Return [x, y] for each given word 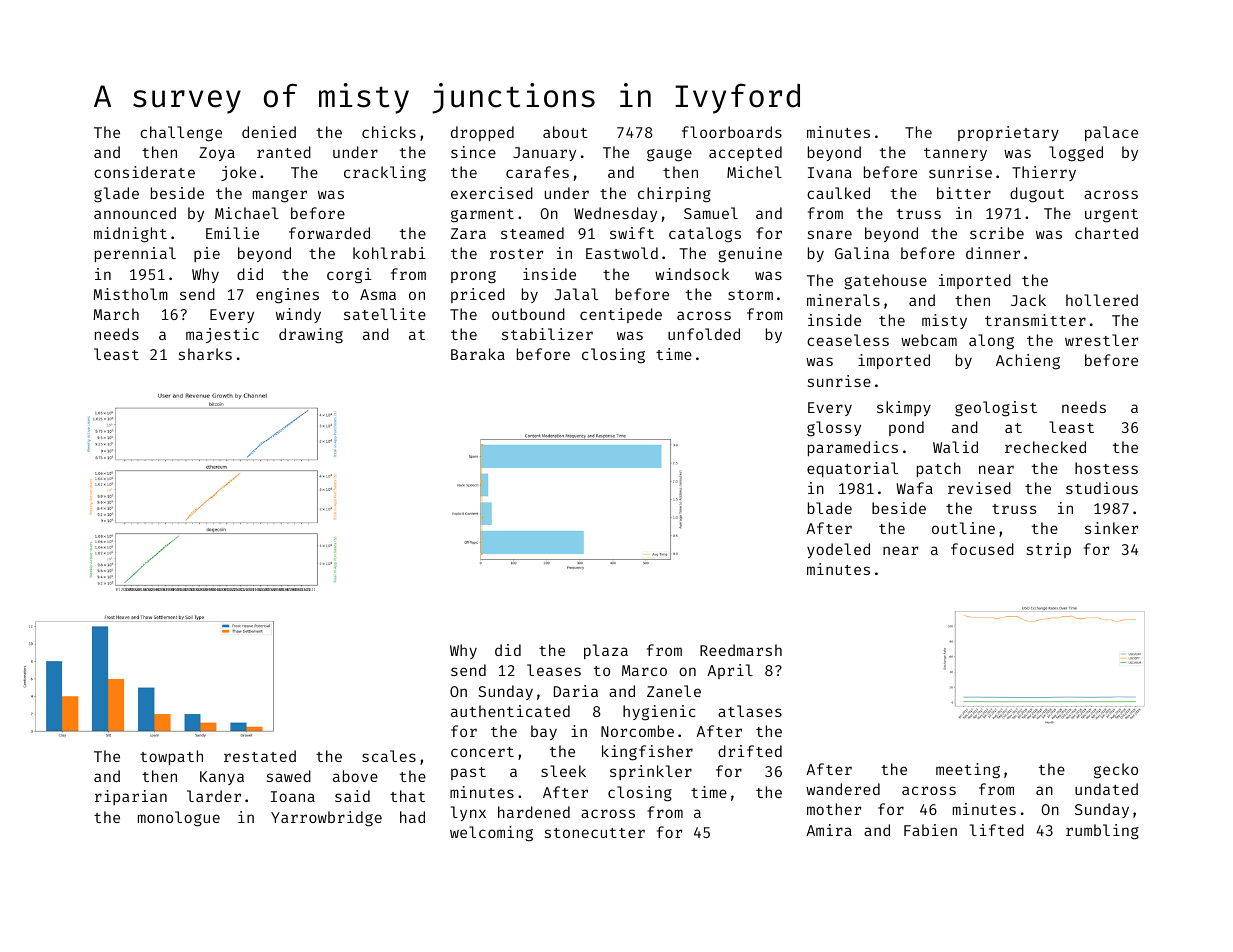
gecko [1116, 771]
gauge [669, 155]
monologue [179, 819]
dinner [993, 253]
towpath [171, 757]
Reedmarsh [741, 650]
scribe [997, 233]
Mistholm [130, 294]
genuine [750, 255]
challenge [181, 134]
